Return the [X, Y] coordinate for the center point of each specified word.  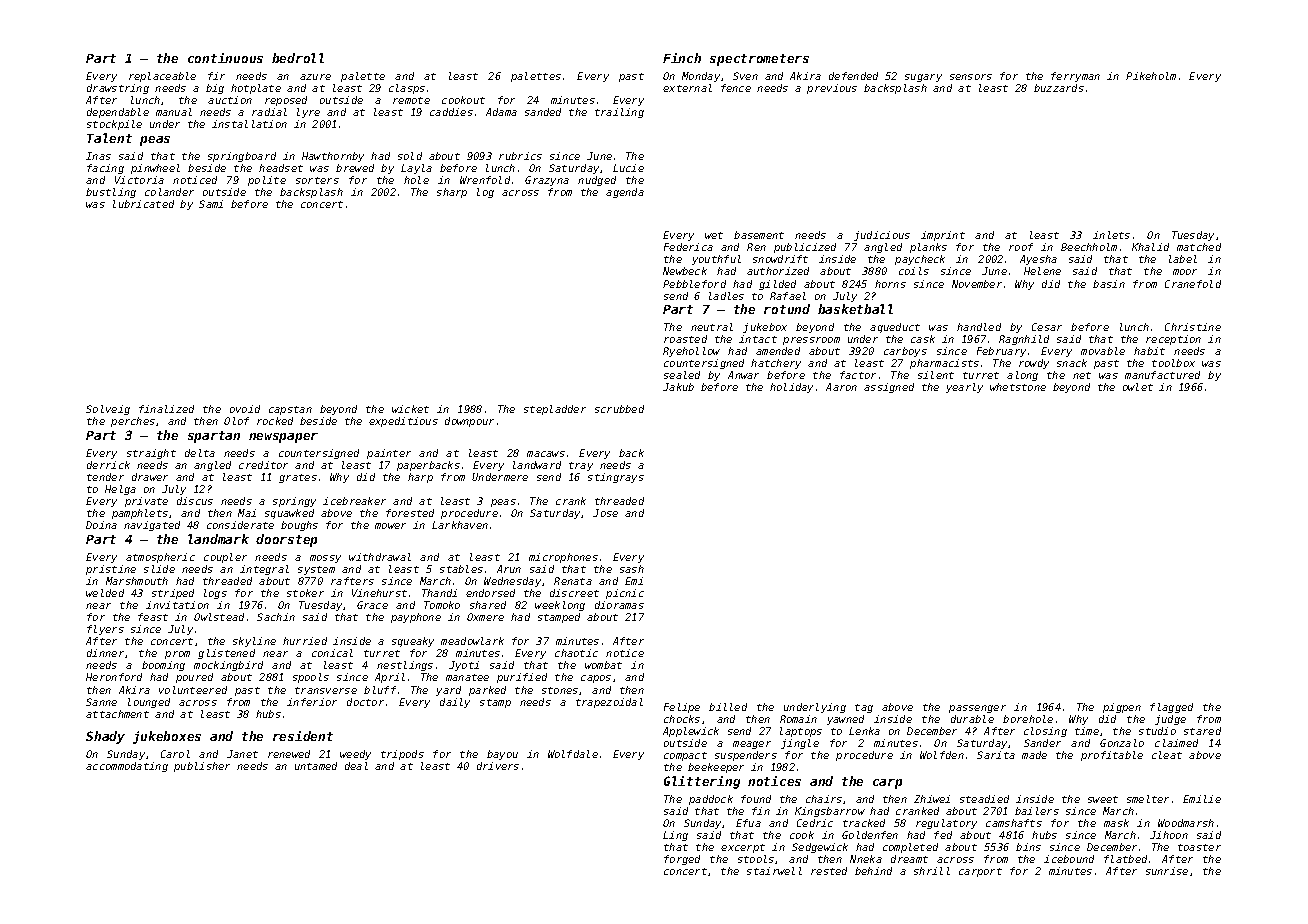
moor [1185, 272]
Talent [109, 138]
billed [728, 707]
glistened [226, 654]
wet [714, 235]
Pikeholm [1151, 76]
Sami [211, 204]
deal [356, 766]
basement [759, 235]
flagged [1171, 708]
